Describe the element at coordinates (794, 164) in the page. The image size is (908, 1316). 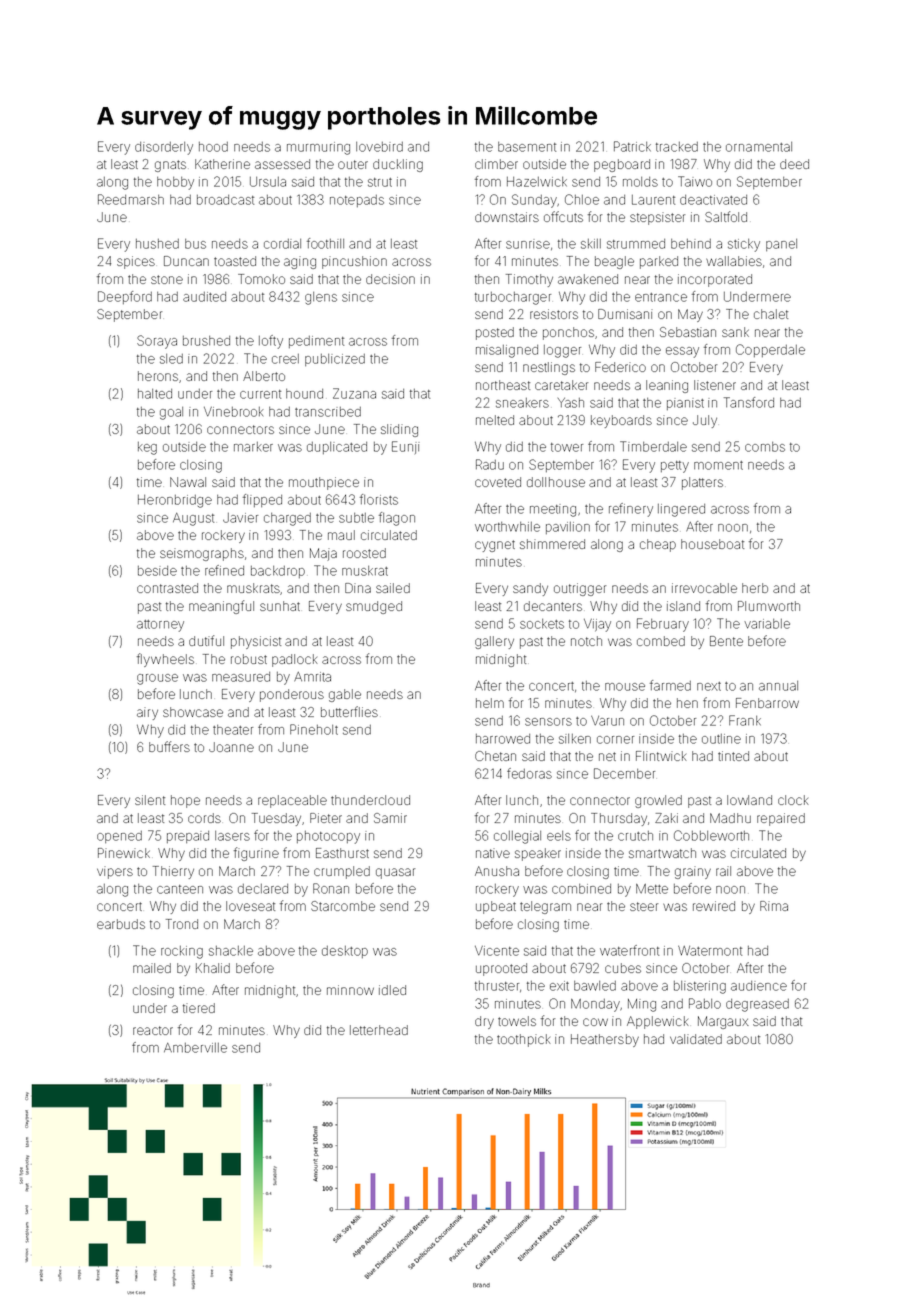
I see `deed` at that location.
